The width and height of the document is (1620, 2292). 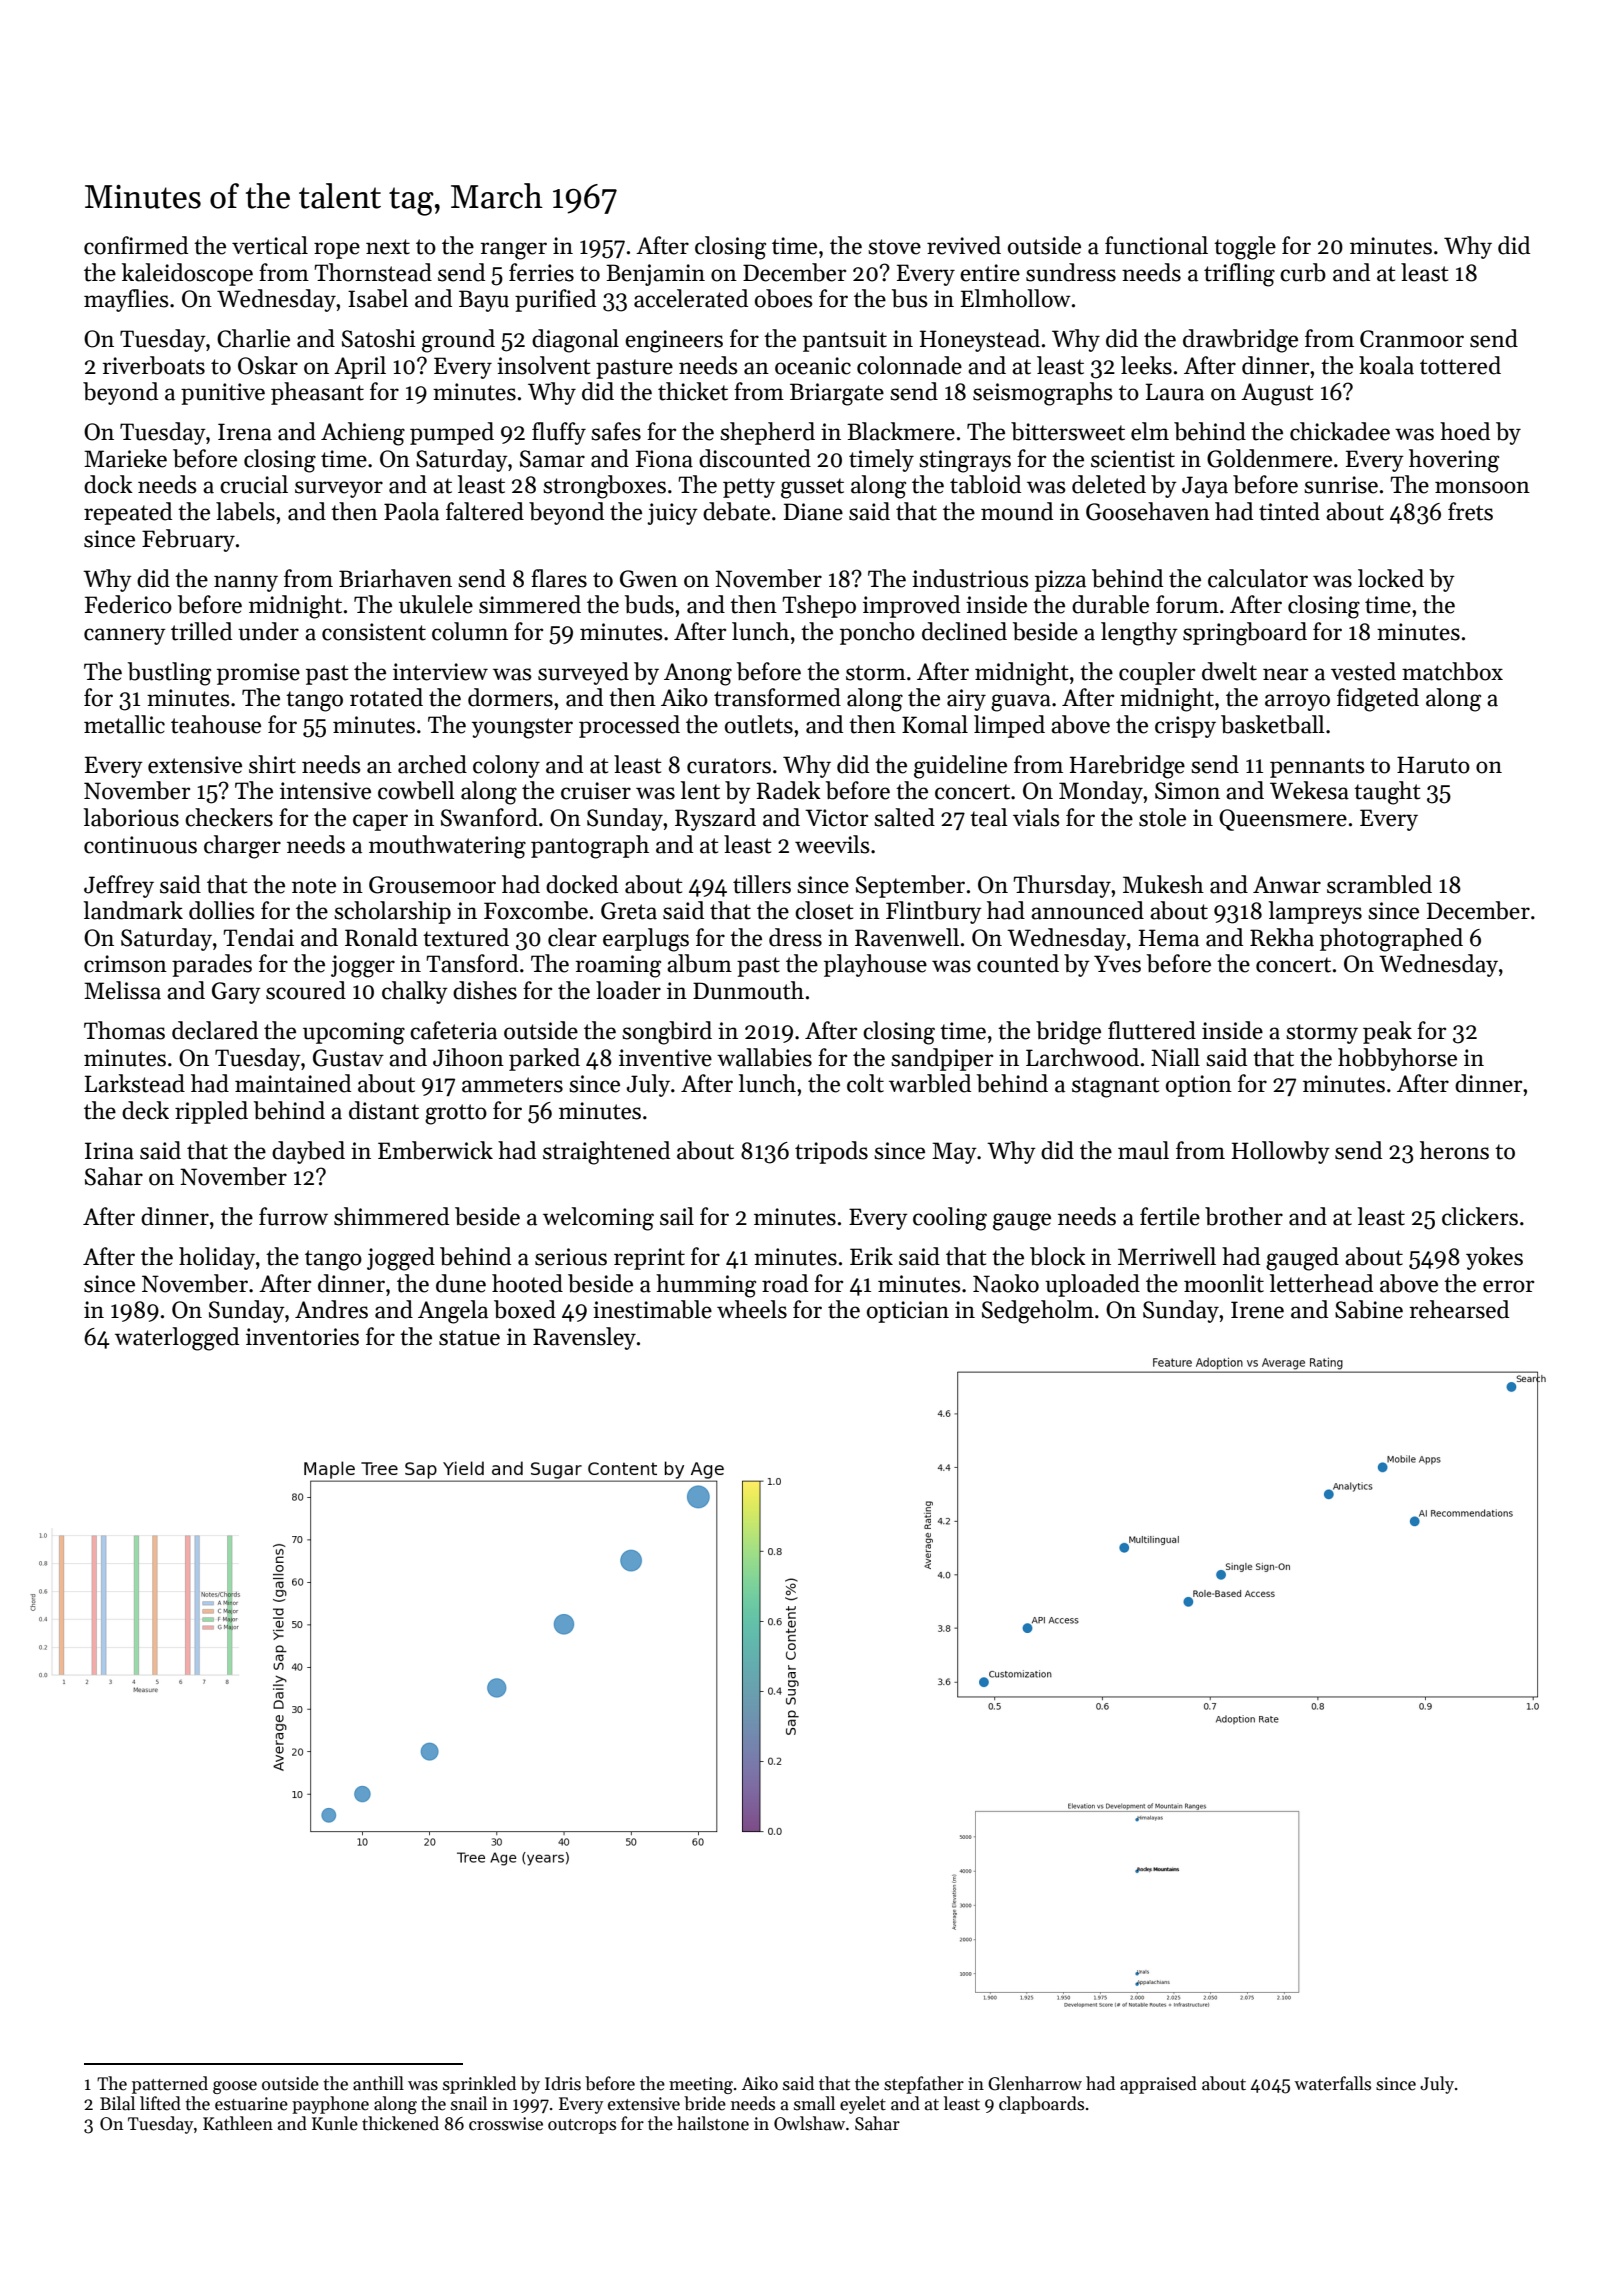 I want to click on upcoming, so click(x=354, y=1033).
